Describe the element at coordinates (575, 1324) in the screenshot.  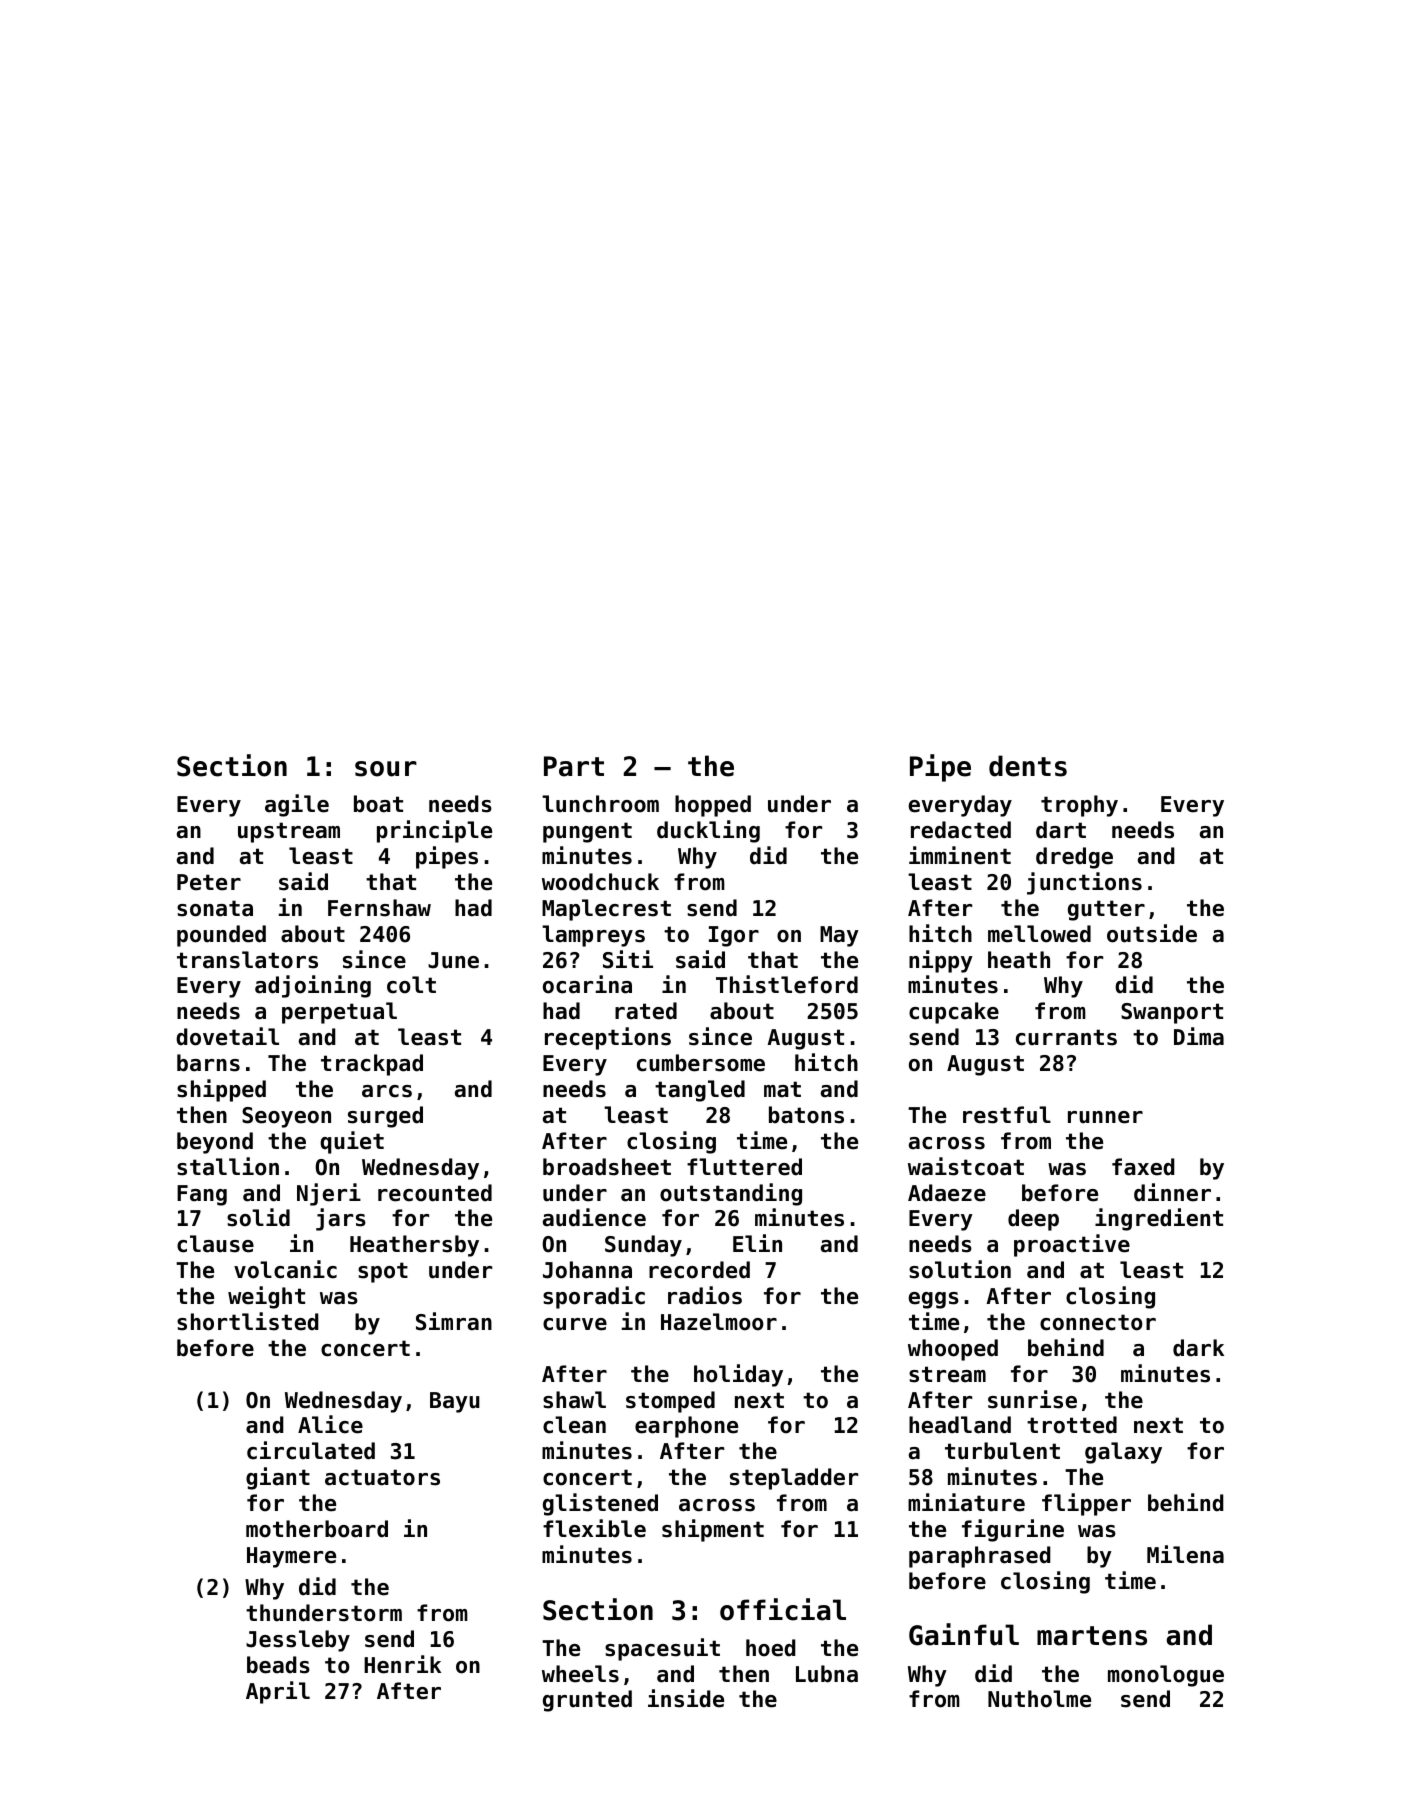
I see `curve` at that location.
